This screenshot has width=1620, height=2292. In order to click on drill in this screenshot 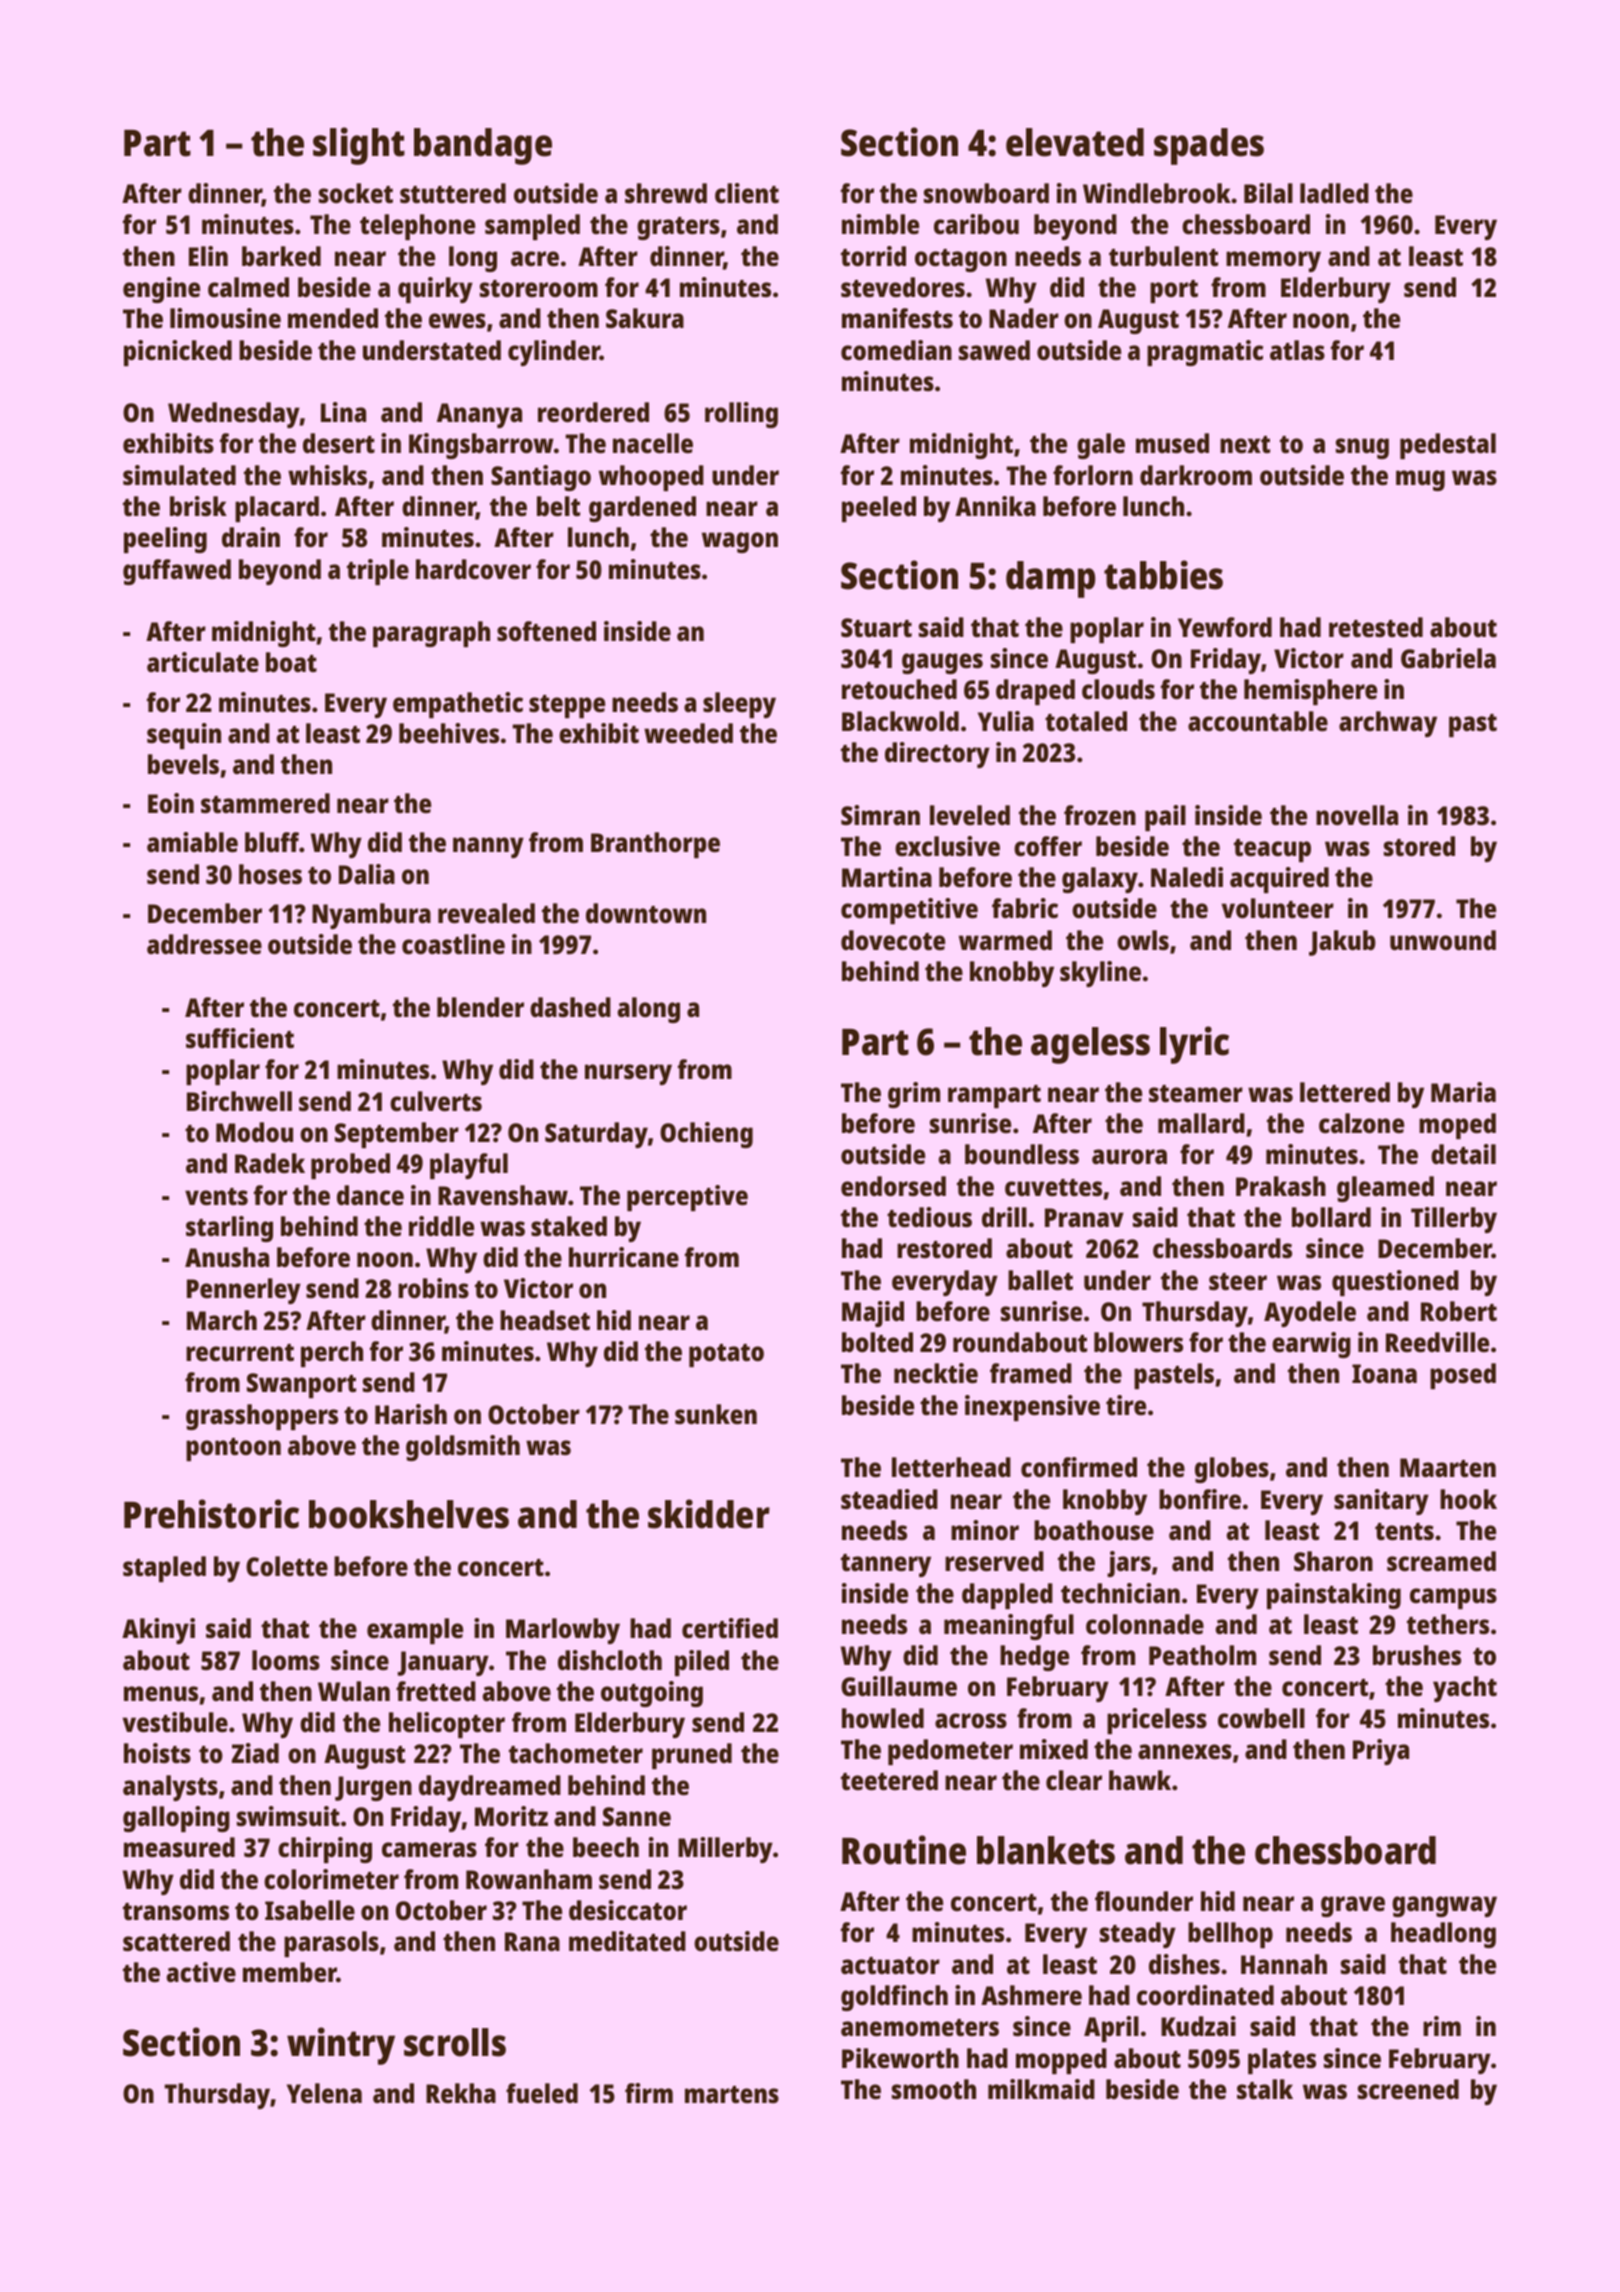, I will do `click(1004, 1217)`.
